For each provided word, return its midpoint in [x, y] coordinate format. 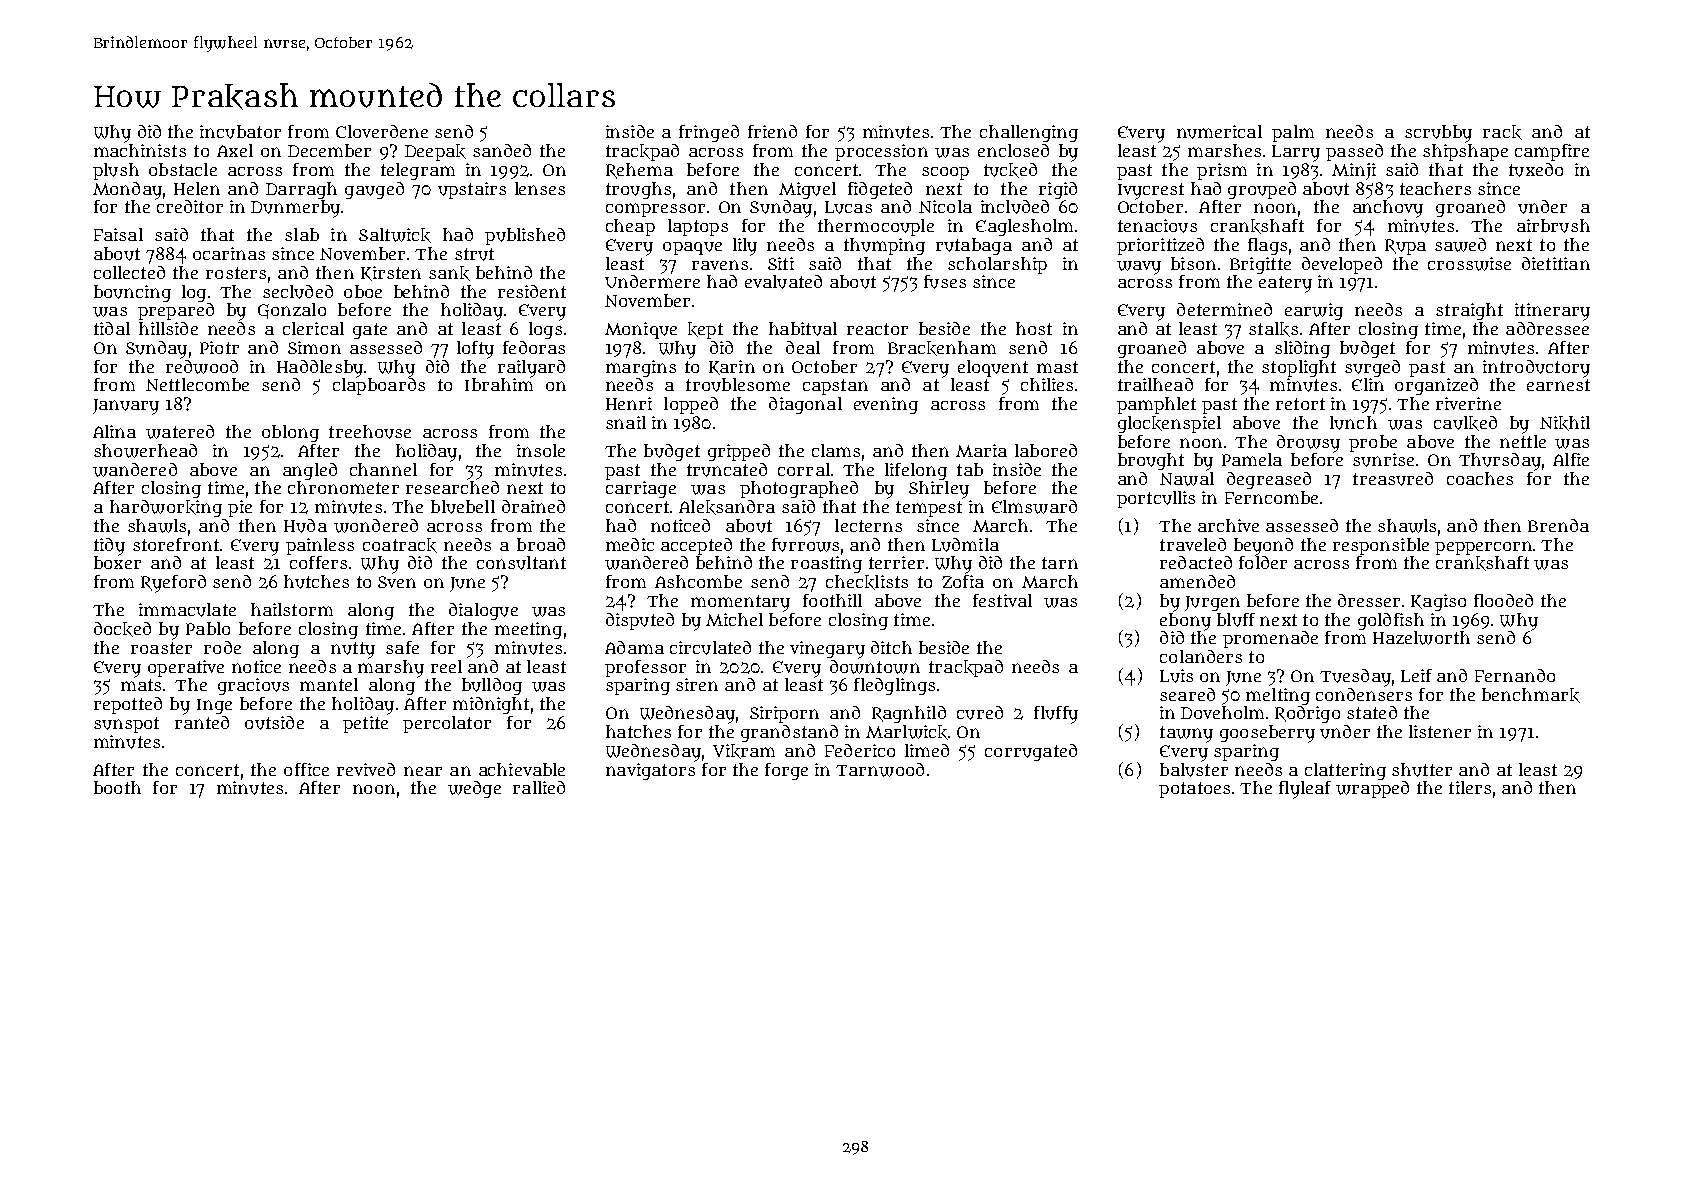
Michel [734, 619]
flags [1267, 246]
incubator [240, 132]
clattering [1345, 771]
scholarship [997, 265]
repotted [128, 705]
